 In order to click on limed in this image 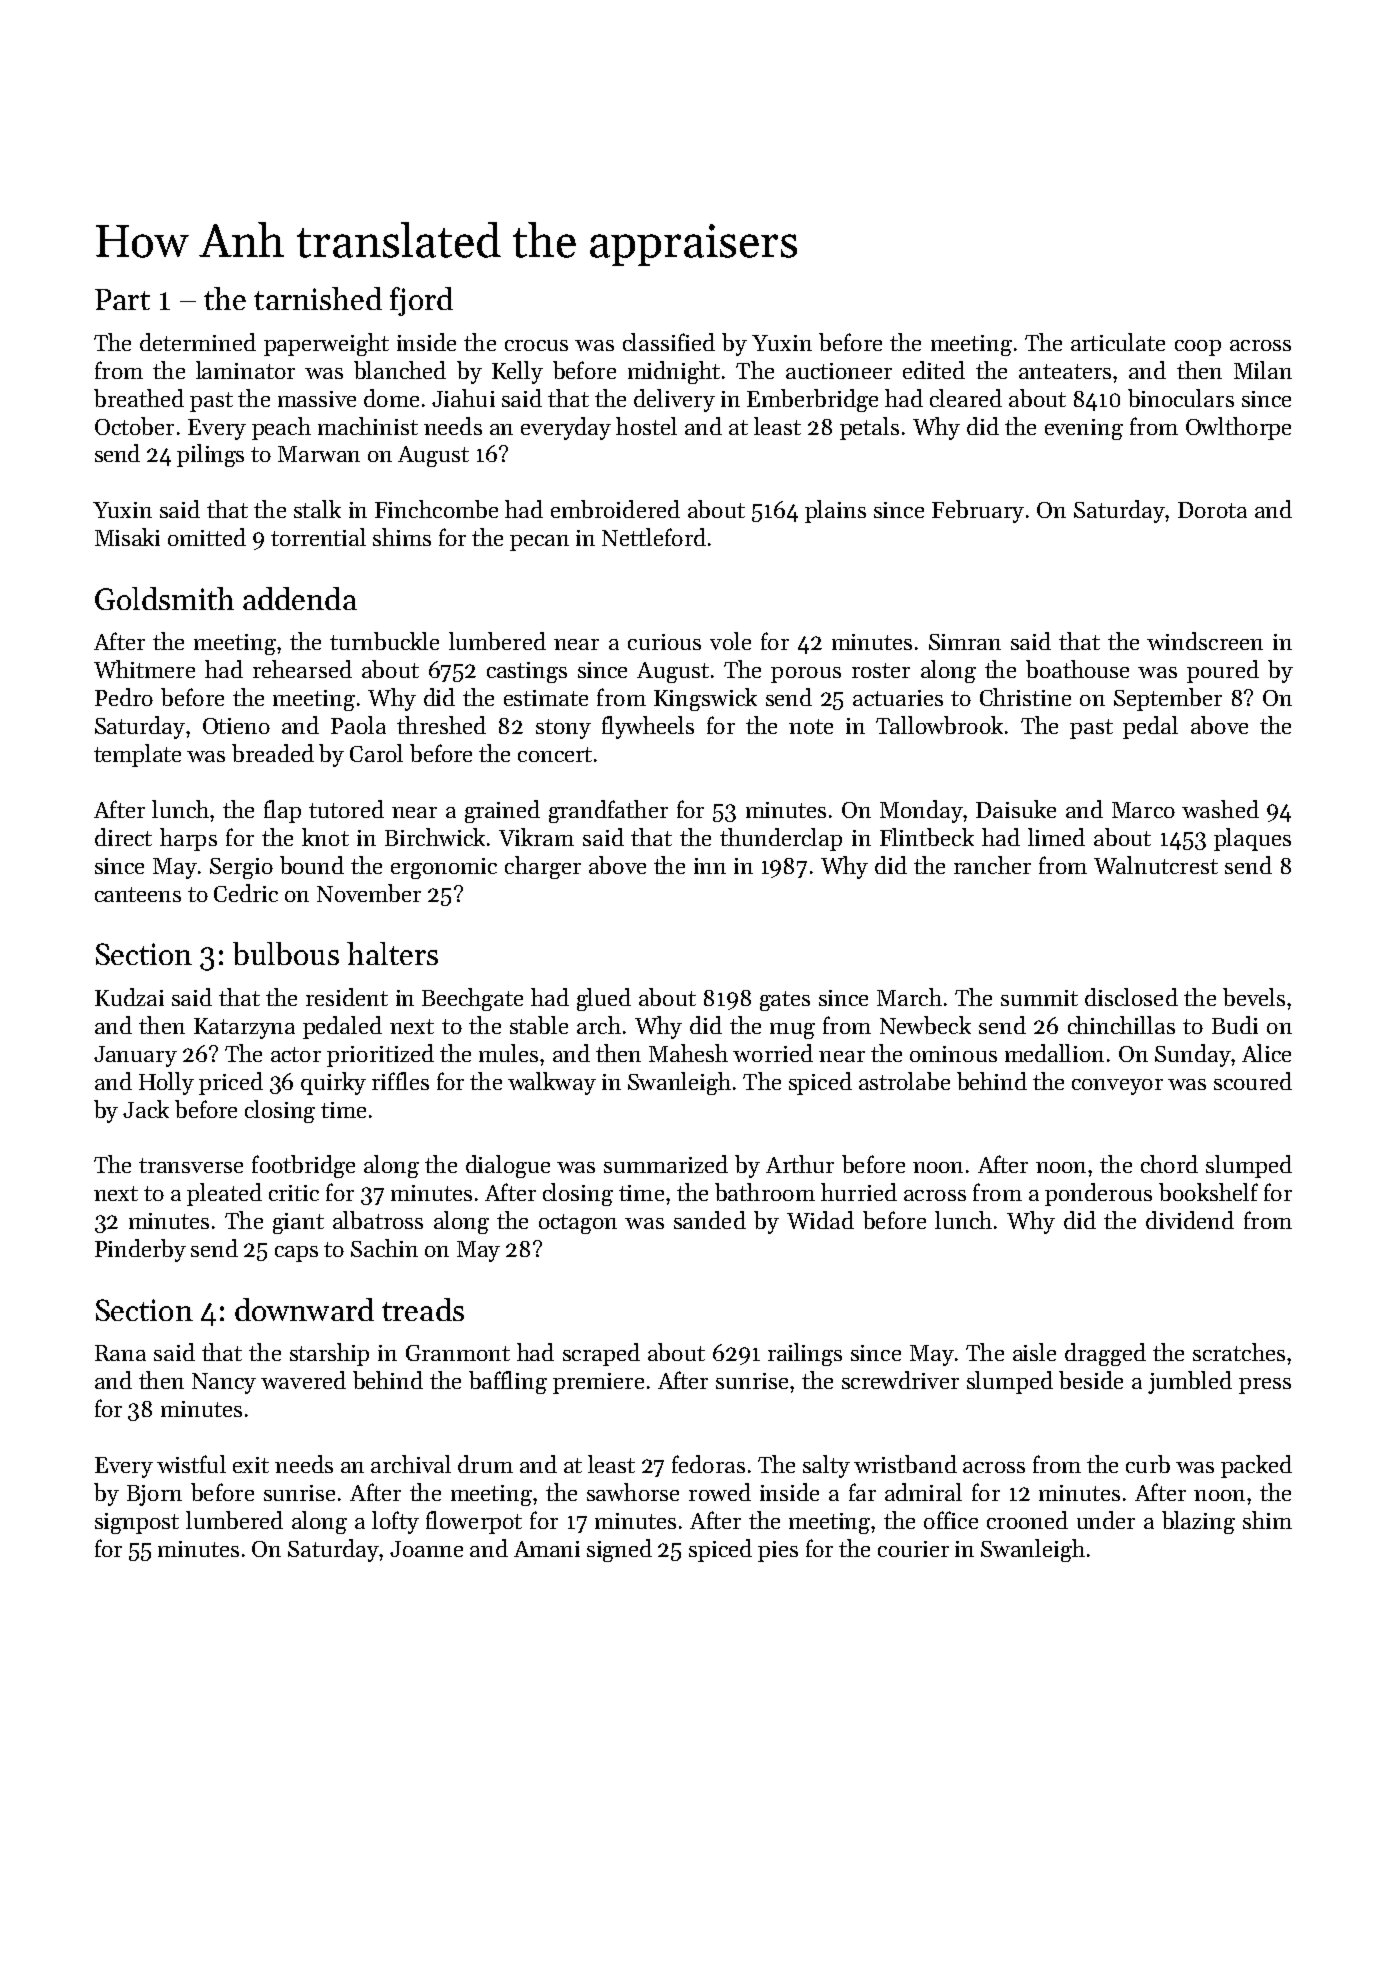, I will do `click(1056, 837)`.
